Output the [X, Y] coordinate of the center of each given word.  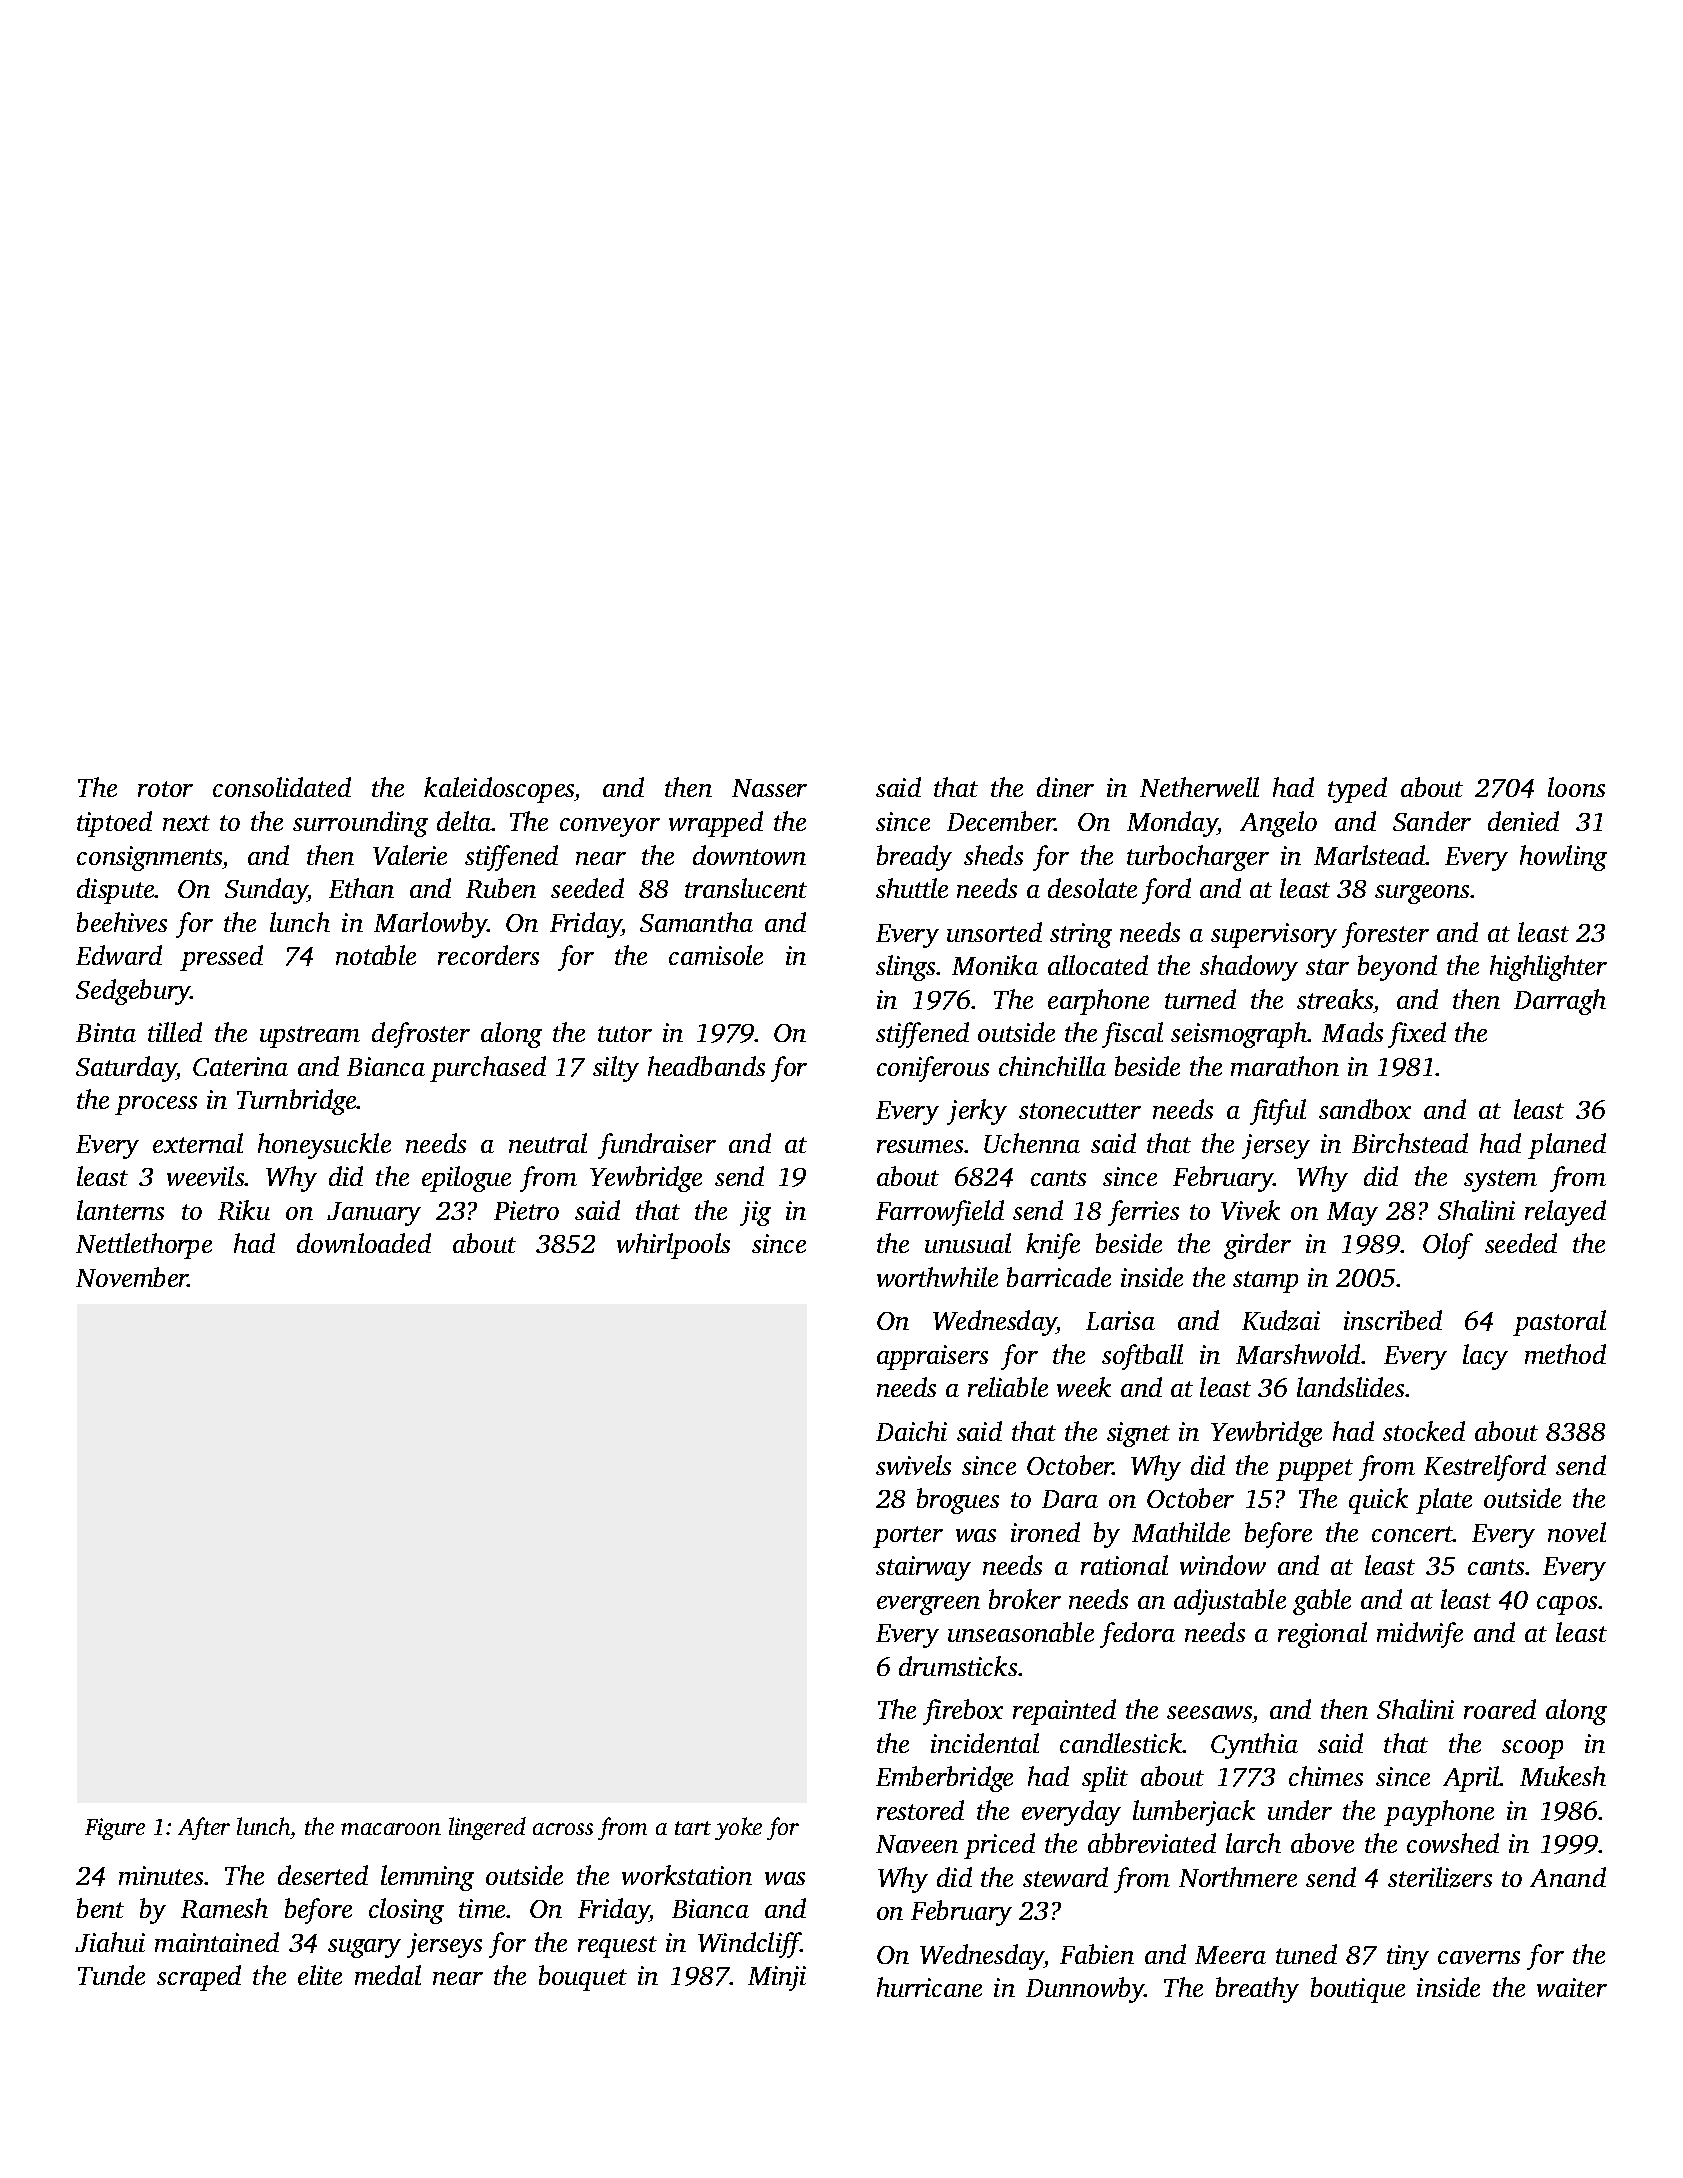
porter [908, 1537]
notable [376, 955]
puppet [1314, 1470]
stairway [923, 1568]
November [132, 1277]
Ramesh [224, 1908]
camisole [716, 955]
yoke [738, 1828]
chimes [1326, 1776]
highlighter [1548, 968]
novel [1577, 1532]
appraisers [932, 1357]
